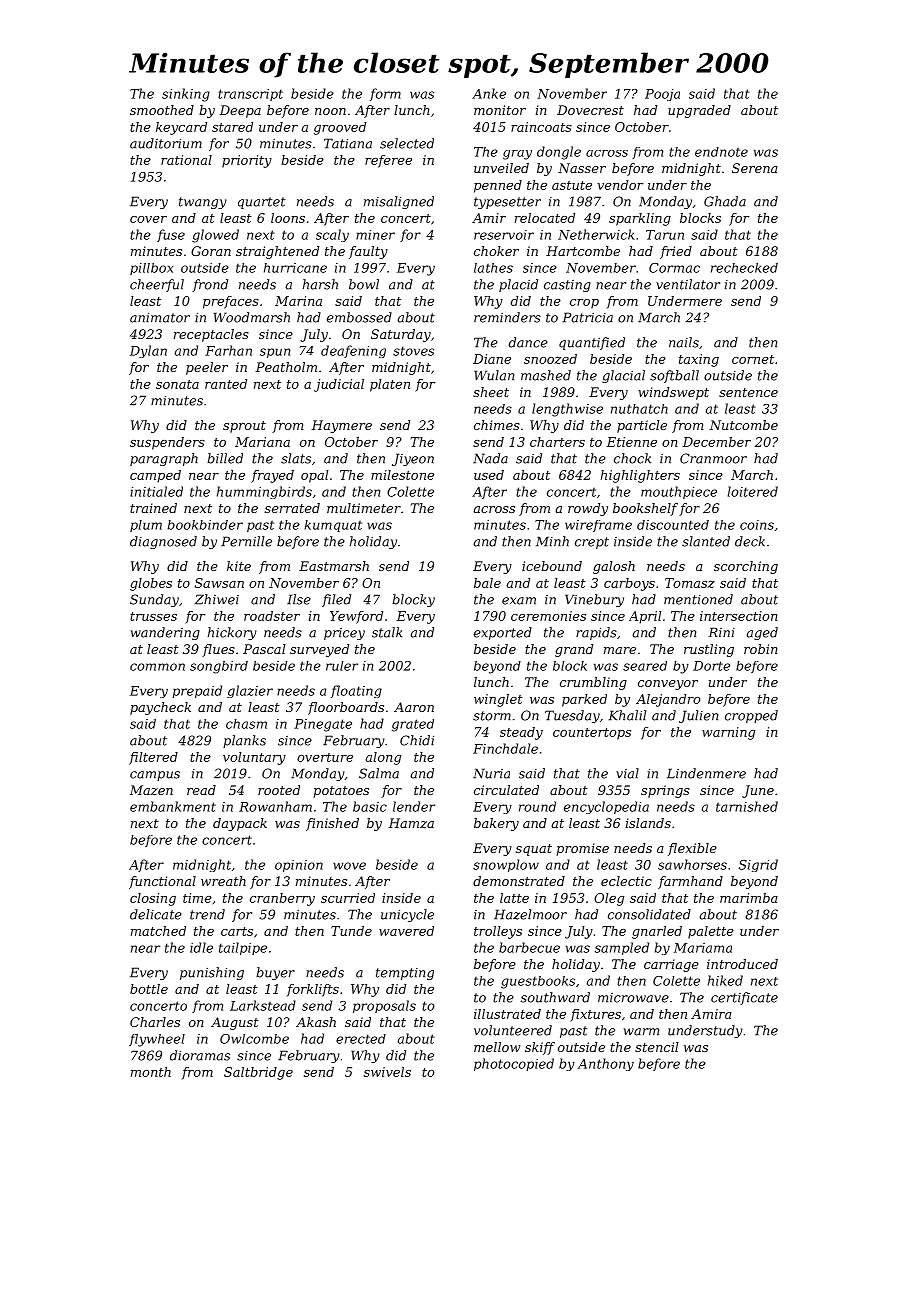 The height and width of the image is (1316, 908). What do you see at coordinates (237, 931) in the image?
I see `carts` at bounding box center [237, 931].
